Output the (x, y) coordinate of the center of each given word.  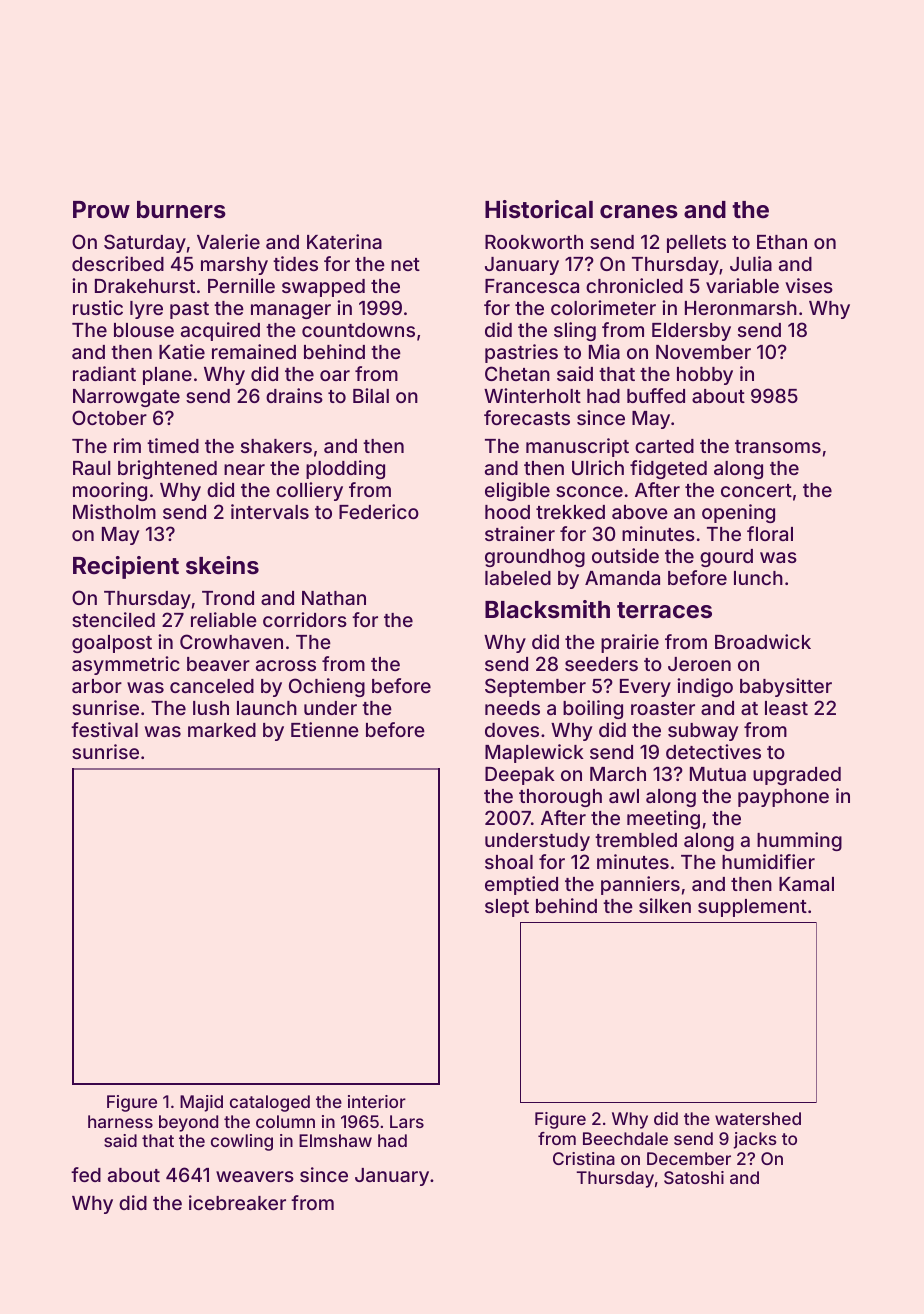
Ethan (782, 242)
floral (770, 533)
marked (222, 730)
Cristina (584, 1158)
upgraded (797, 776)
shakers (276, 446)
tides (295, 263)
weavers (255, 1176)
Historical (539, 209)
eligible (517, 491)
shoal (509, 862)
